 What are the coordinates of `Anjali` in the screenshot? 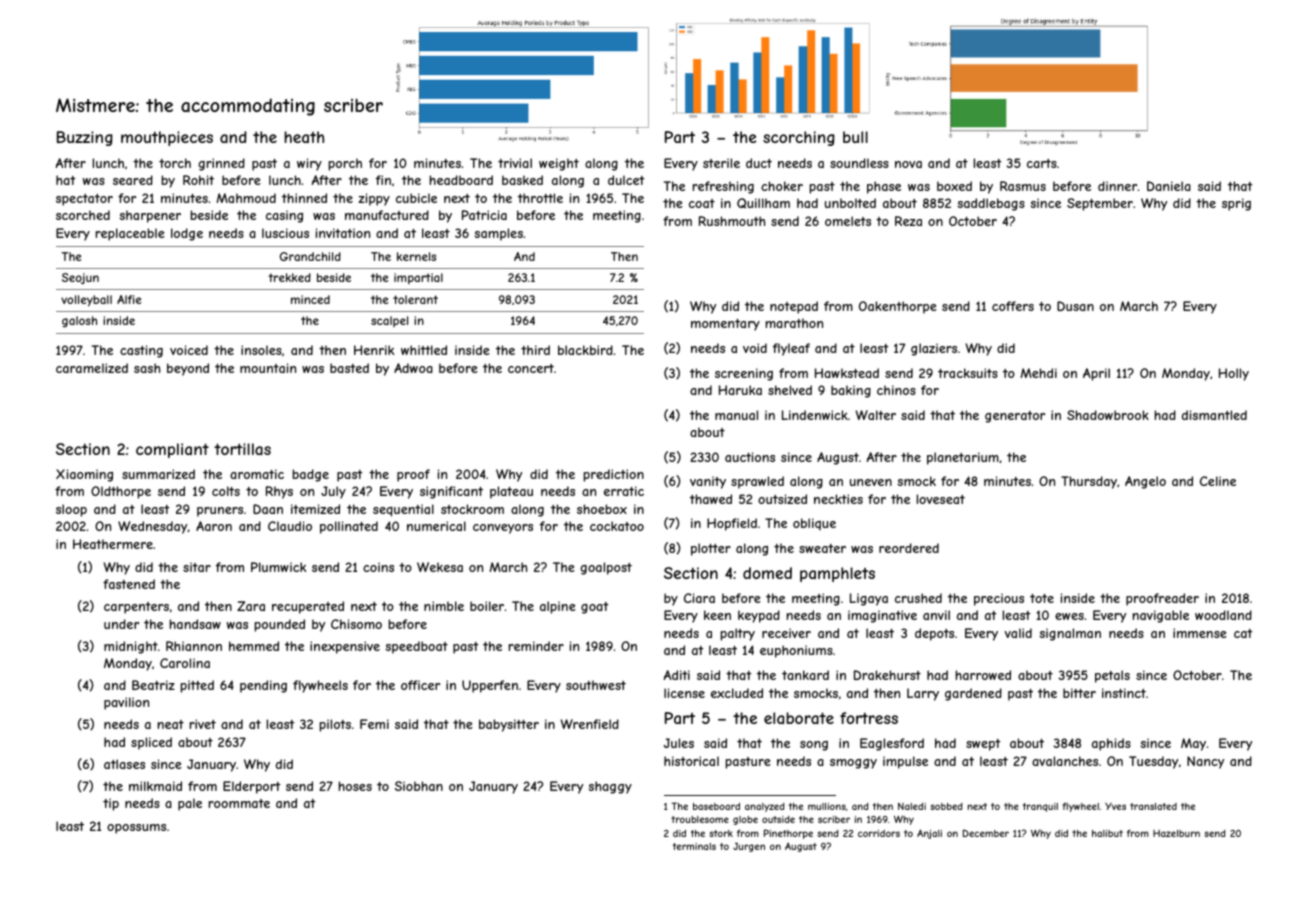 It's located at (929, 834).
